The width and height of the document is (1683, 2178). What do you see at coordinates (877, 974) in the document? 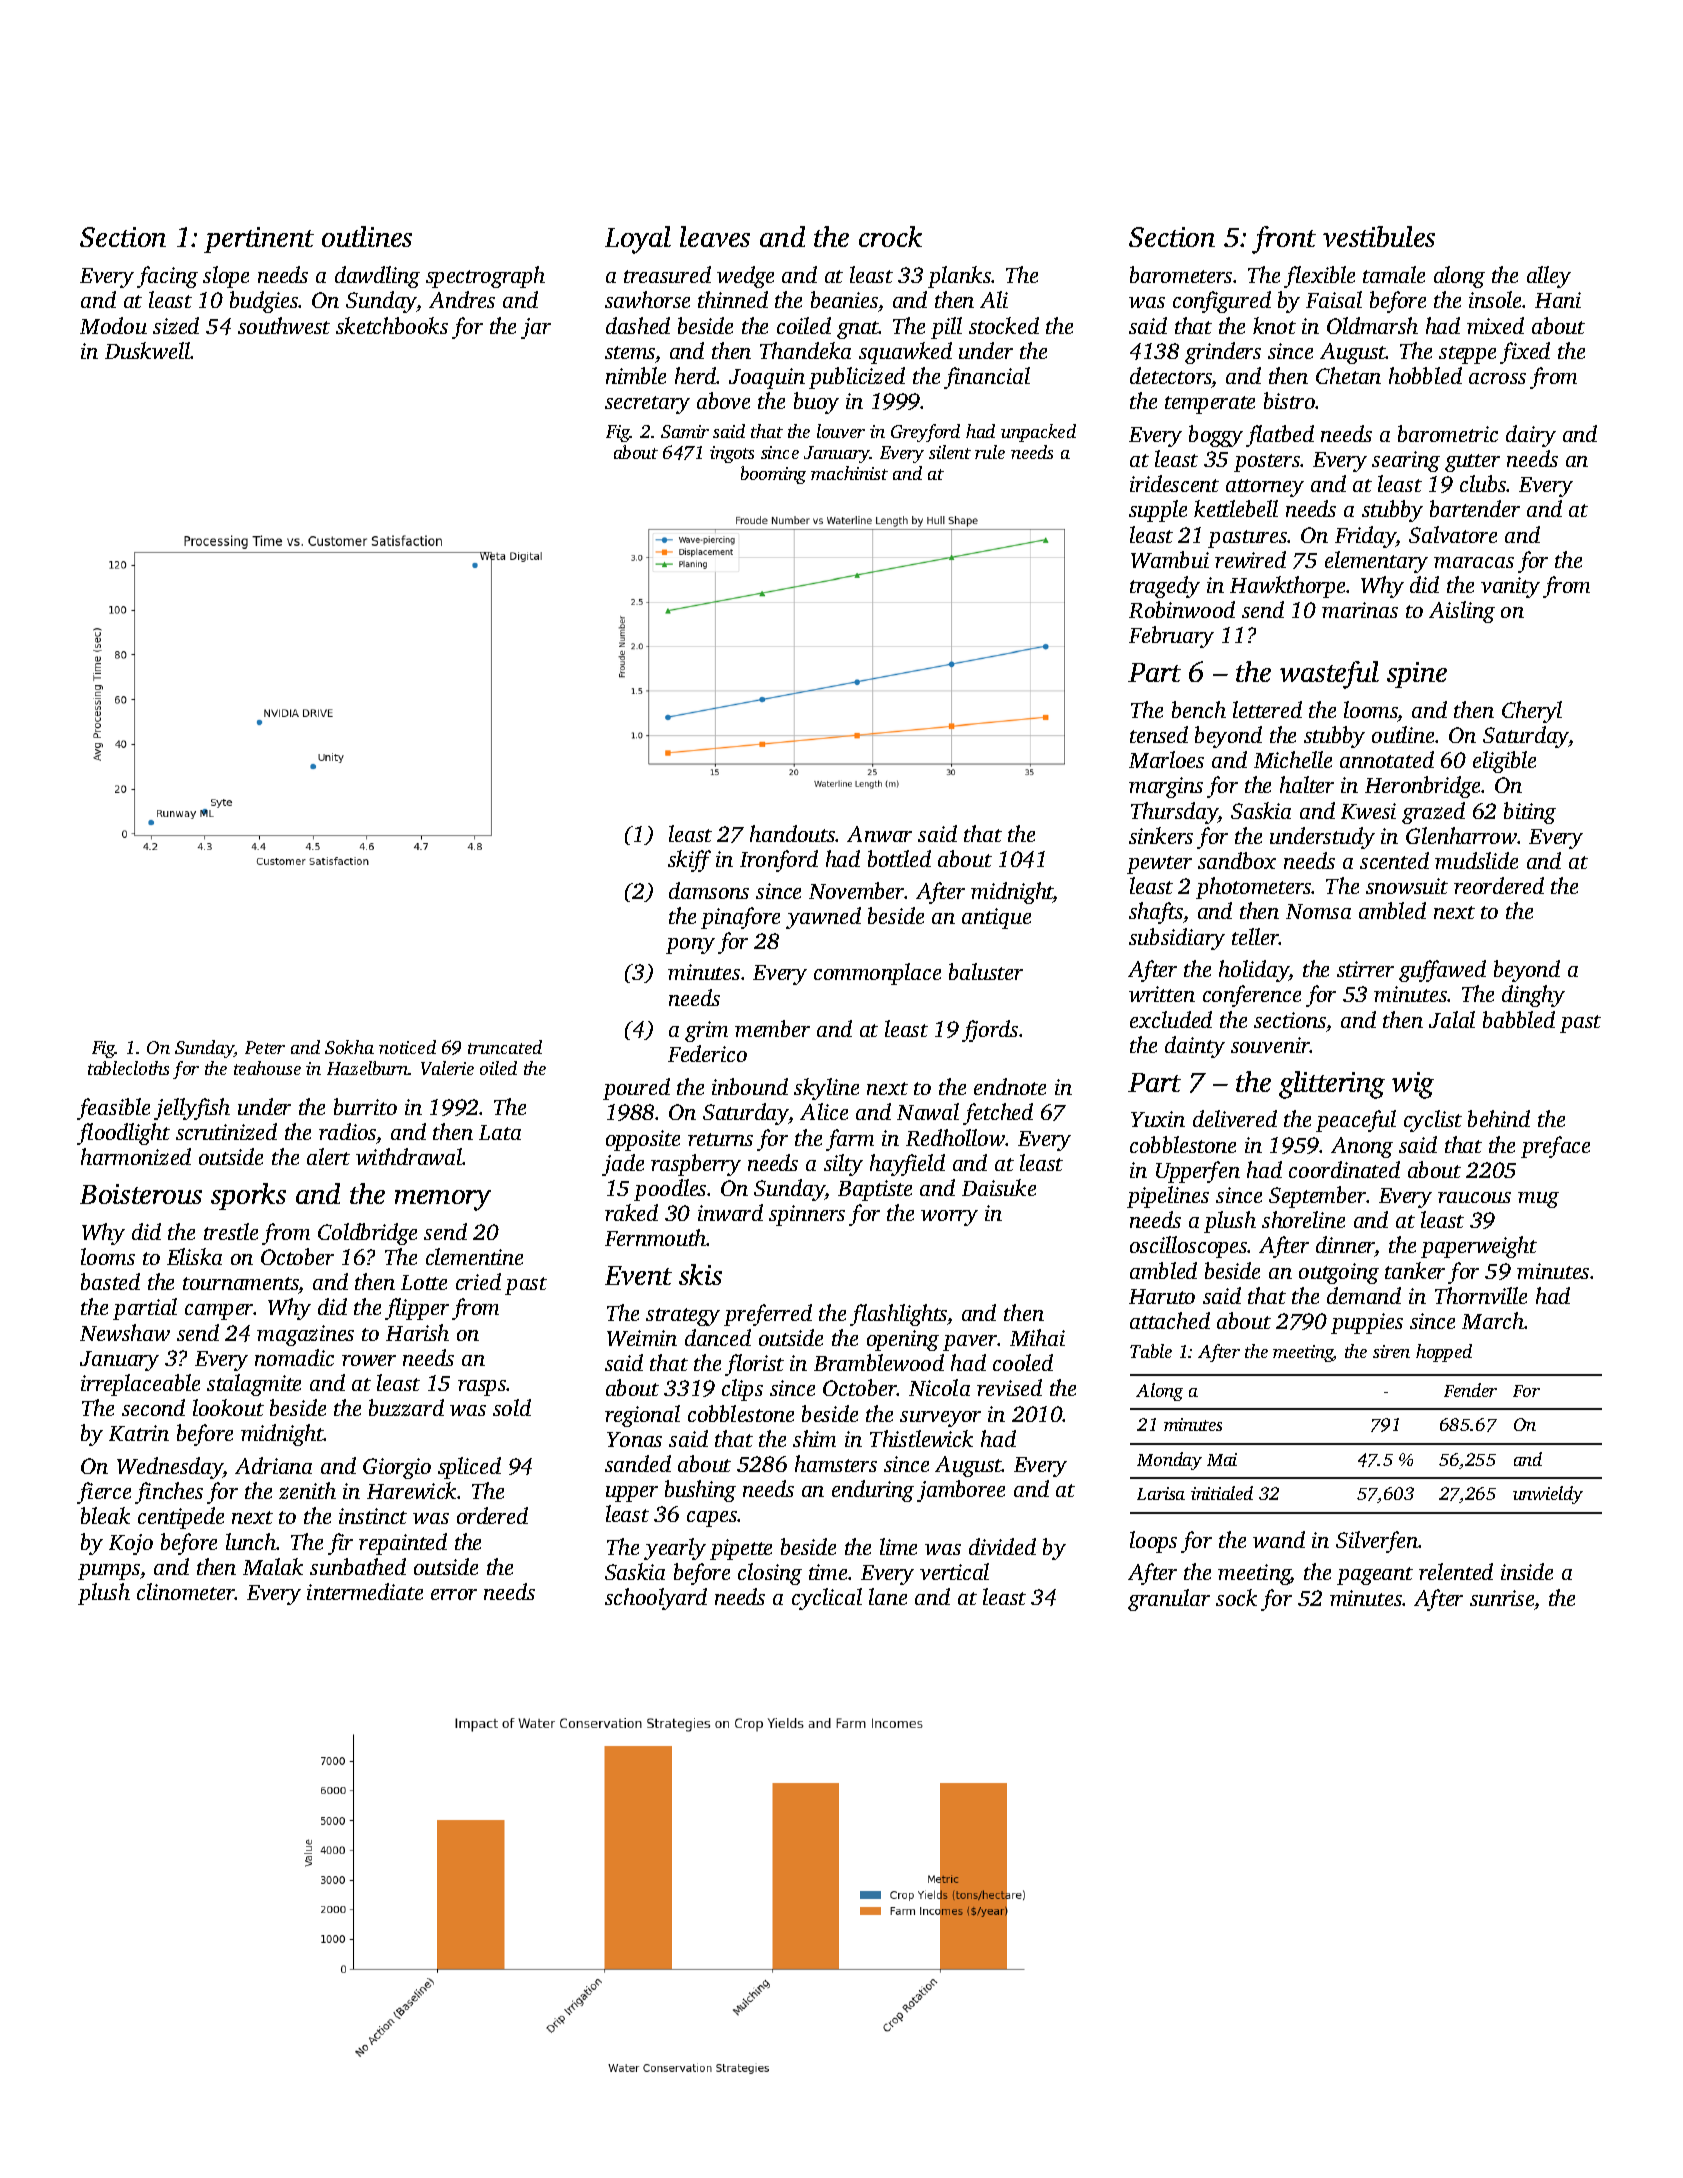
I see `commonplace` at bounding box center [877, 974].
